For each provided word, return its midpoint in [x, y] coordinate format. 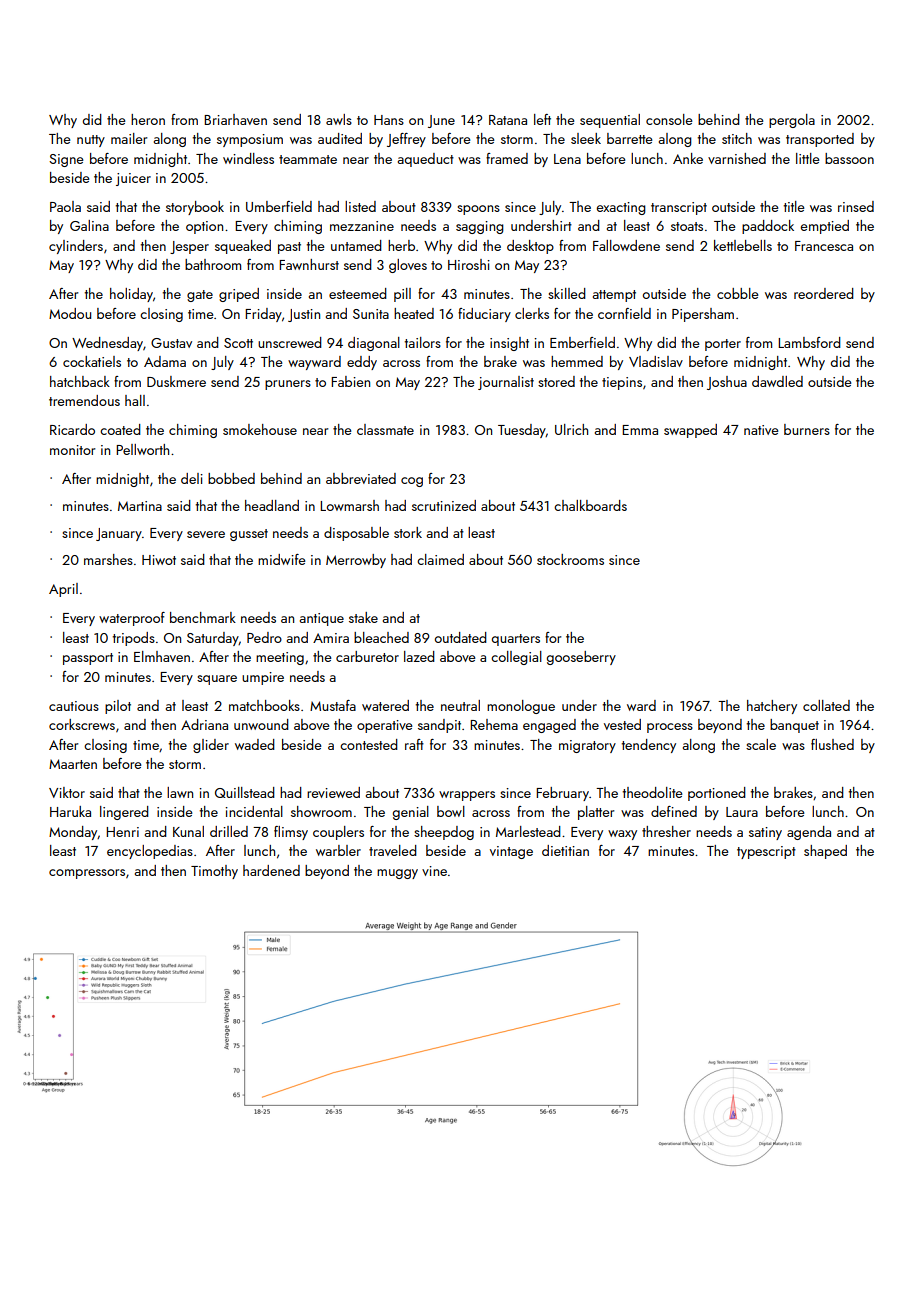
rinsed [856, 206]
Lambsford [809, 342]
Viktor [67, 792]
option [204, 227]
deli [192, 478]
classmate [385, 429]
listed [360, 206]
